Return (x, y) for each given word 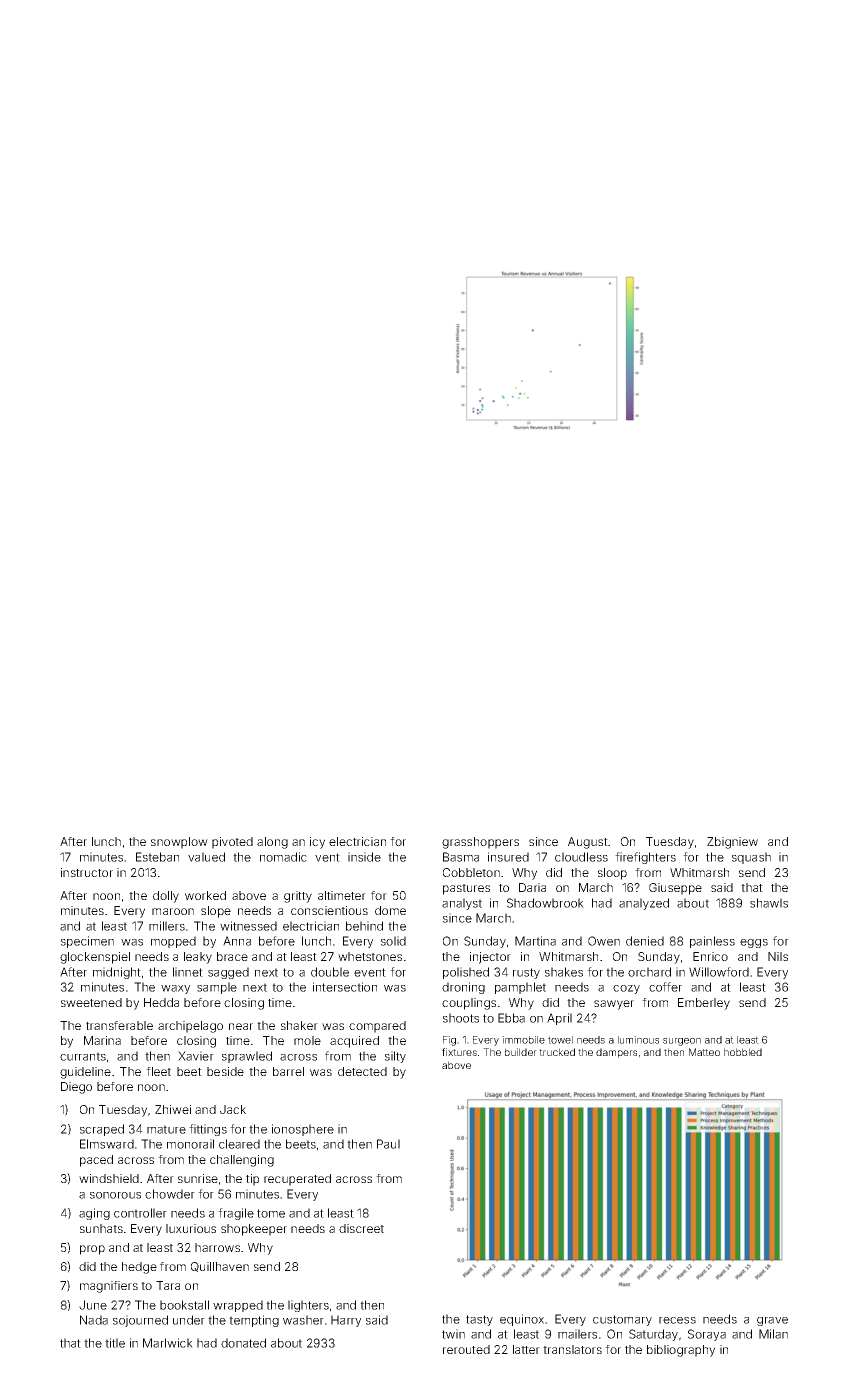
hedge (139, 1268)
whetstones (370, 956)
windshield (109, 1178)
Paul (388, 1144)
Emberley (704, 1004)
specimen (87, 942)
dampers (616, 1053)
